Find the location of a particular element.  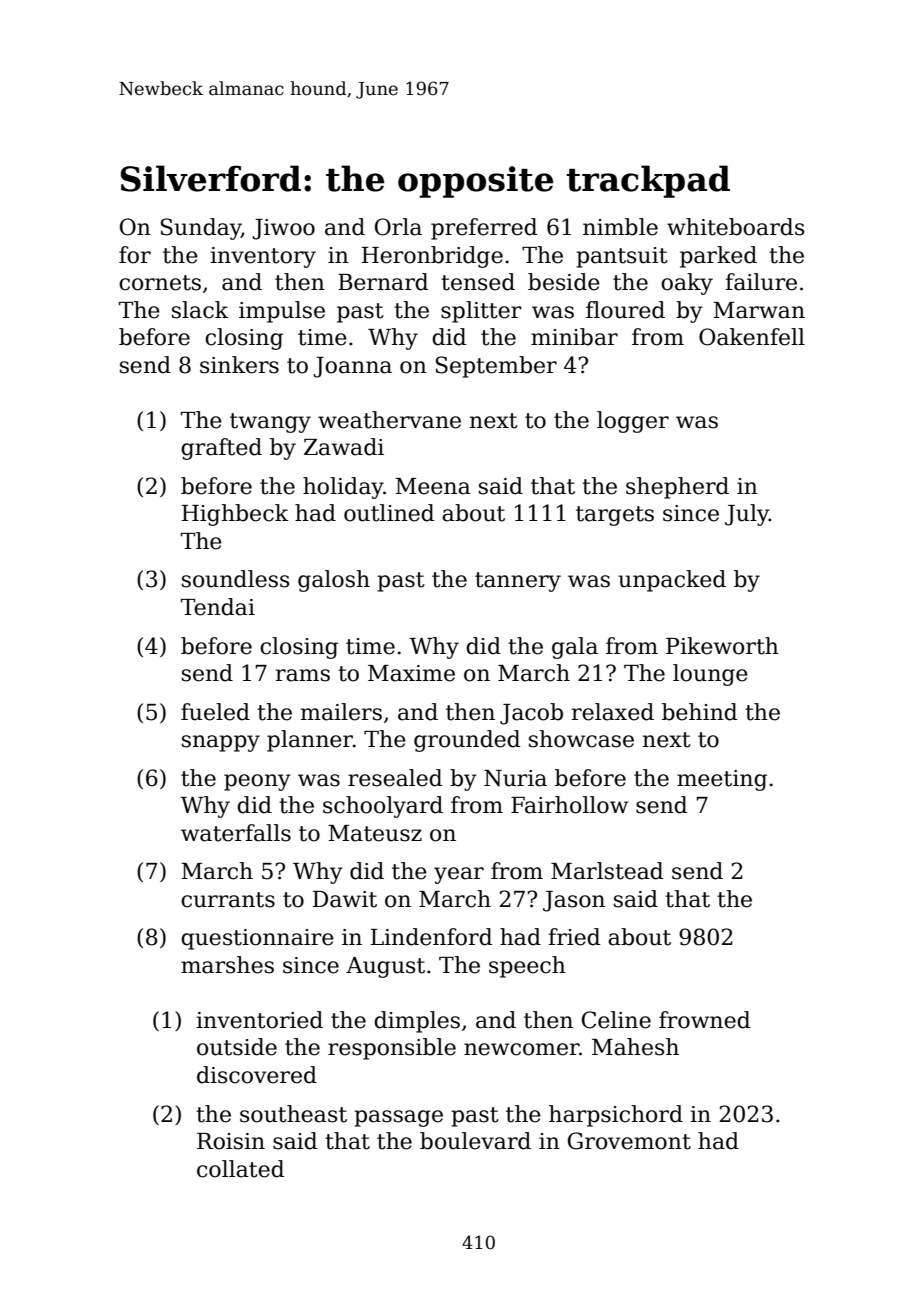

Marlstead is located at coordinates (607, 871).
